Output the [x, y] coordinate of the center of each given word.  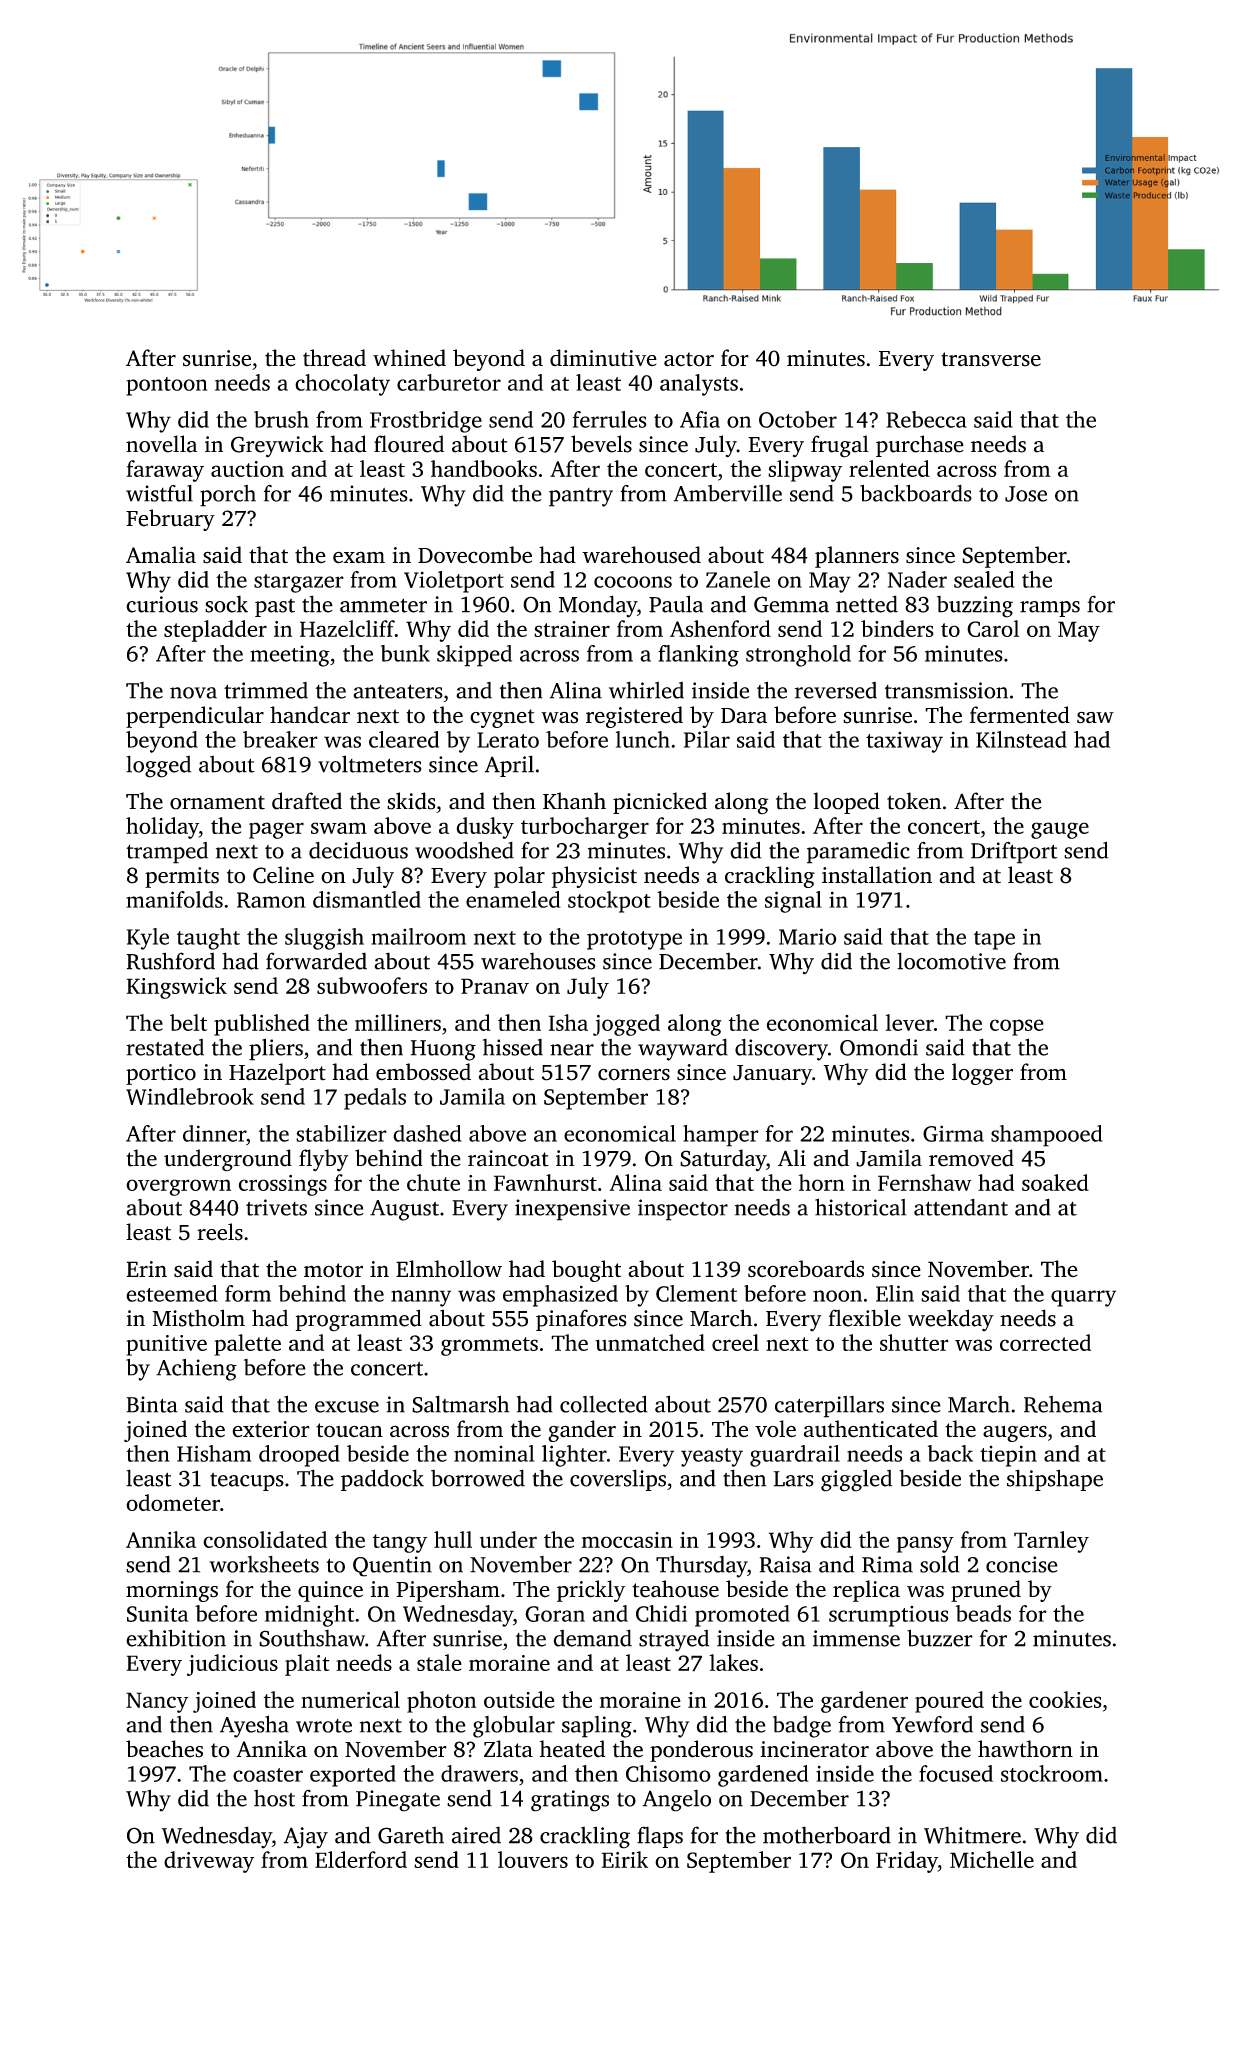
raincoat [508, 1158]
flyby [323, 1160]
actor [689, 359]
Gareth [411, 1835]
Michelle [992, 1859]
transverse [991, 359]
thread [334, 358]
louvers [533, 1859]
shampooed [1047, 1136]
